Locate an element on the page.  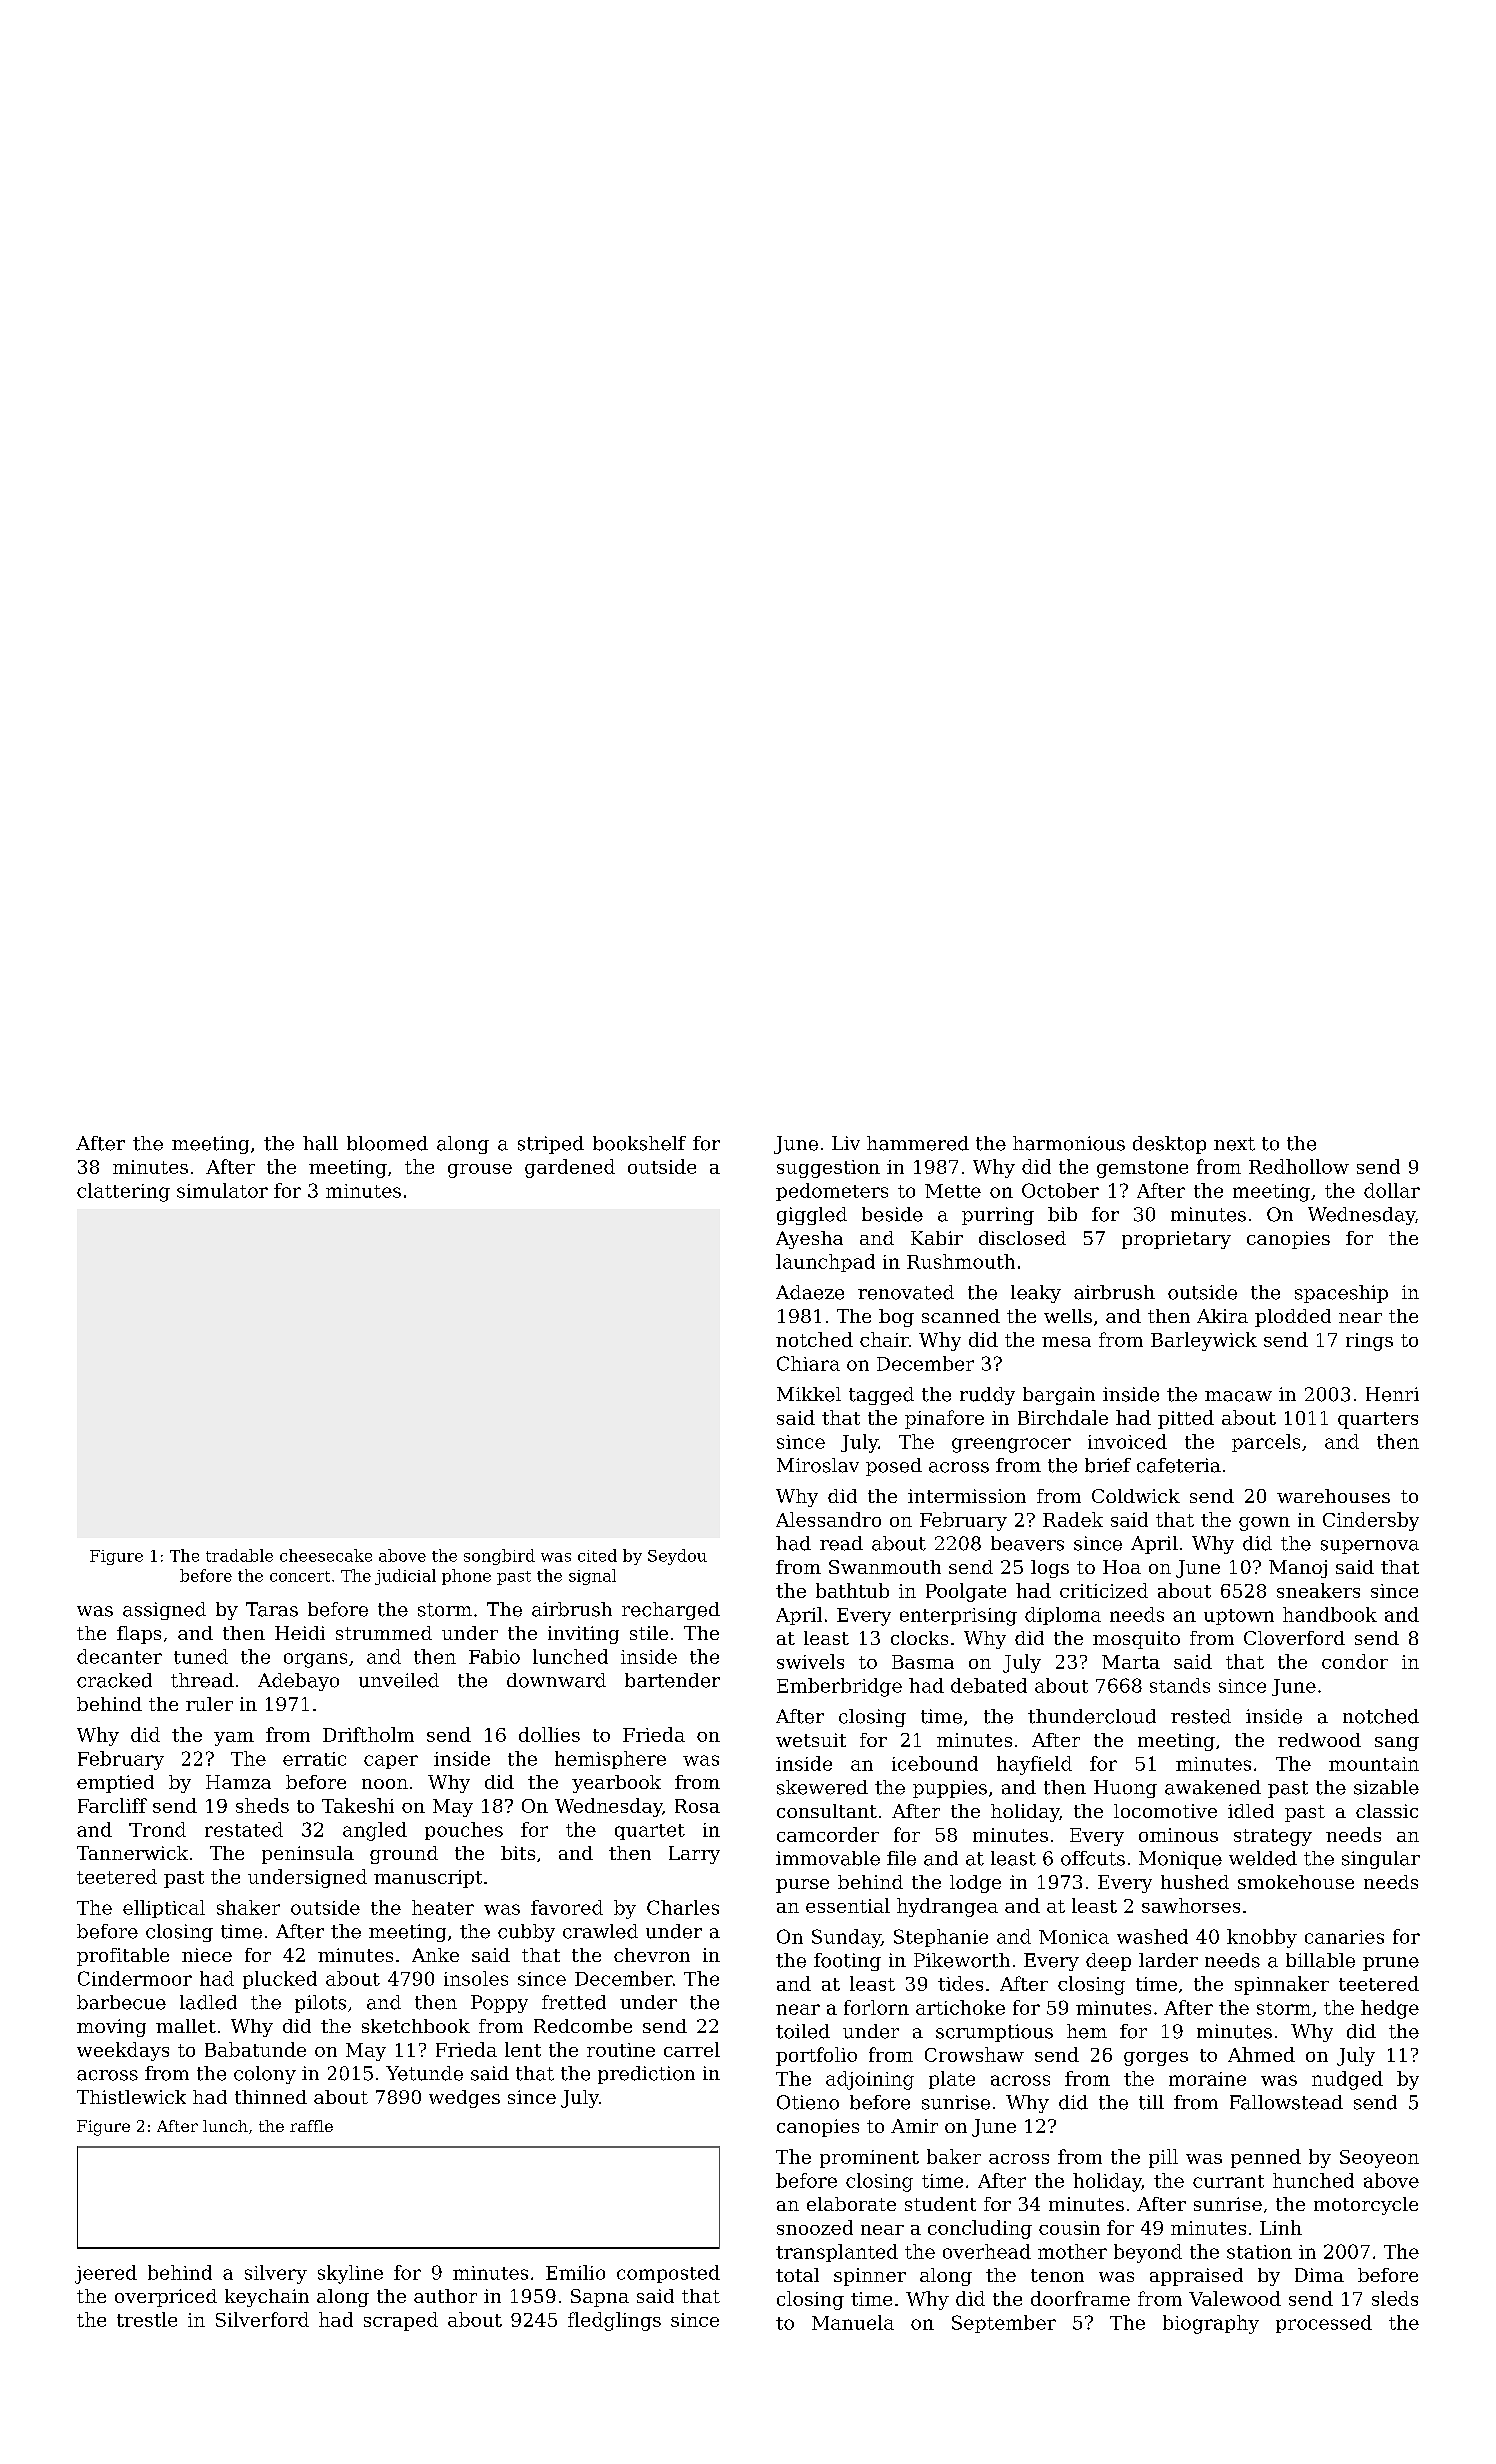
canaries is located at coordinates (1344, 1937).
